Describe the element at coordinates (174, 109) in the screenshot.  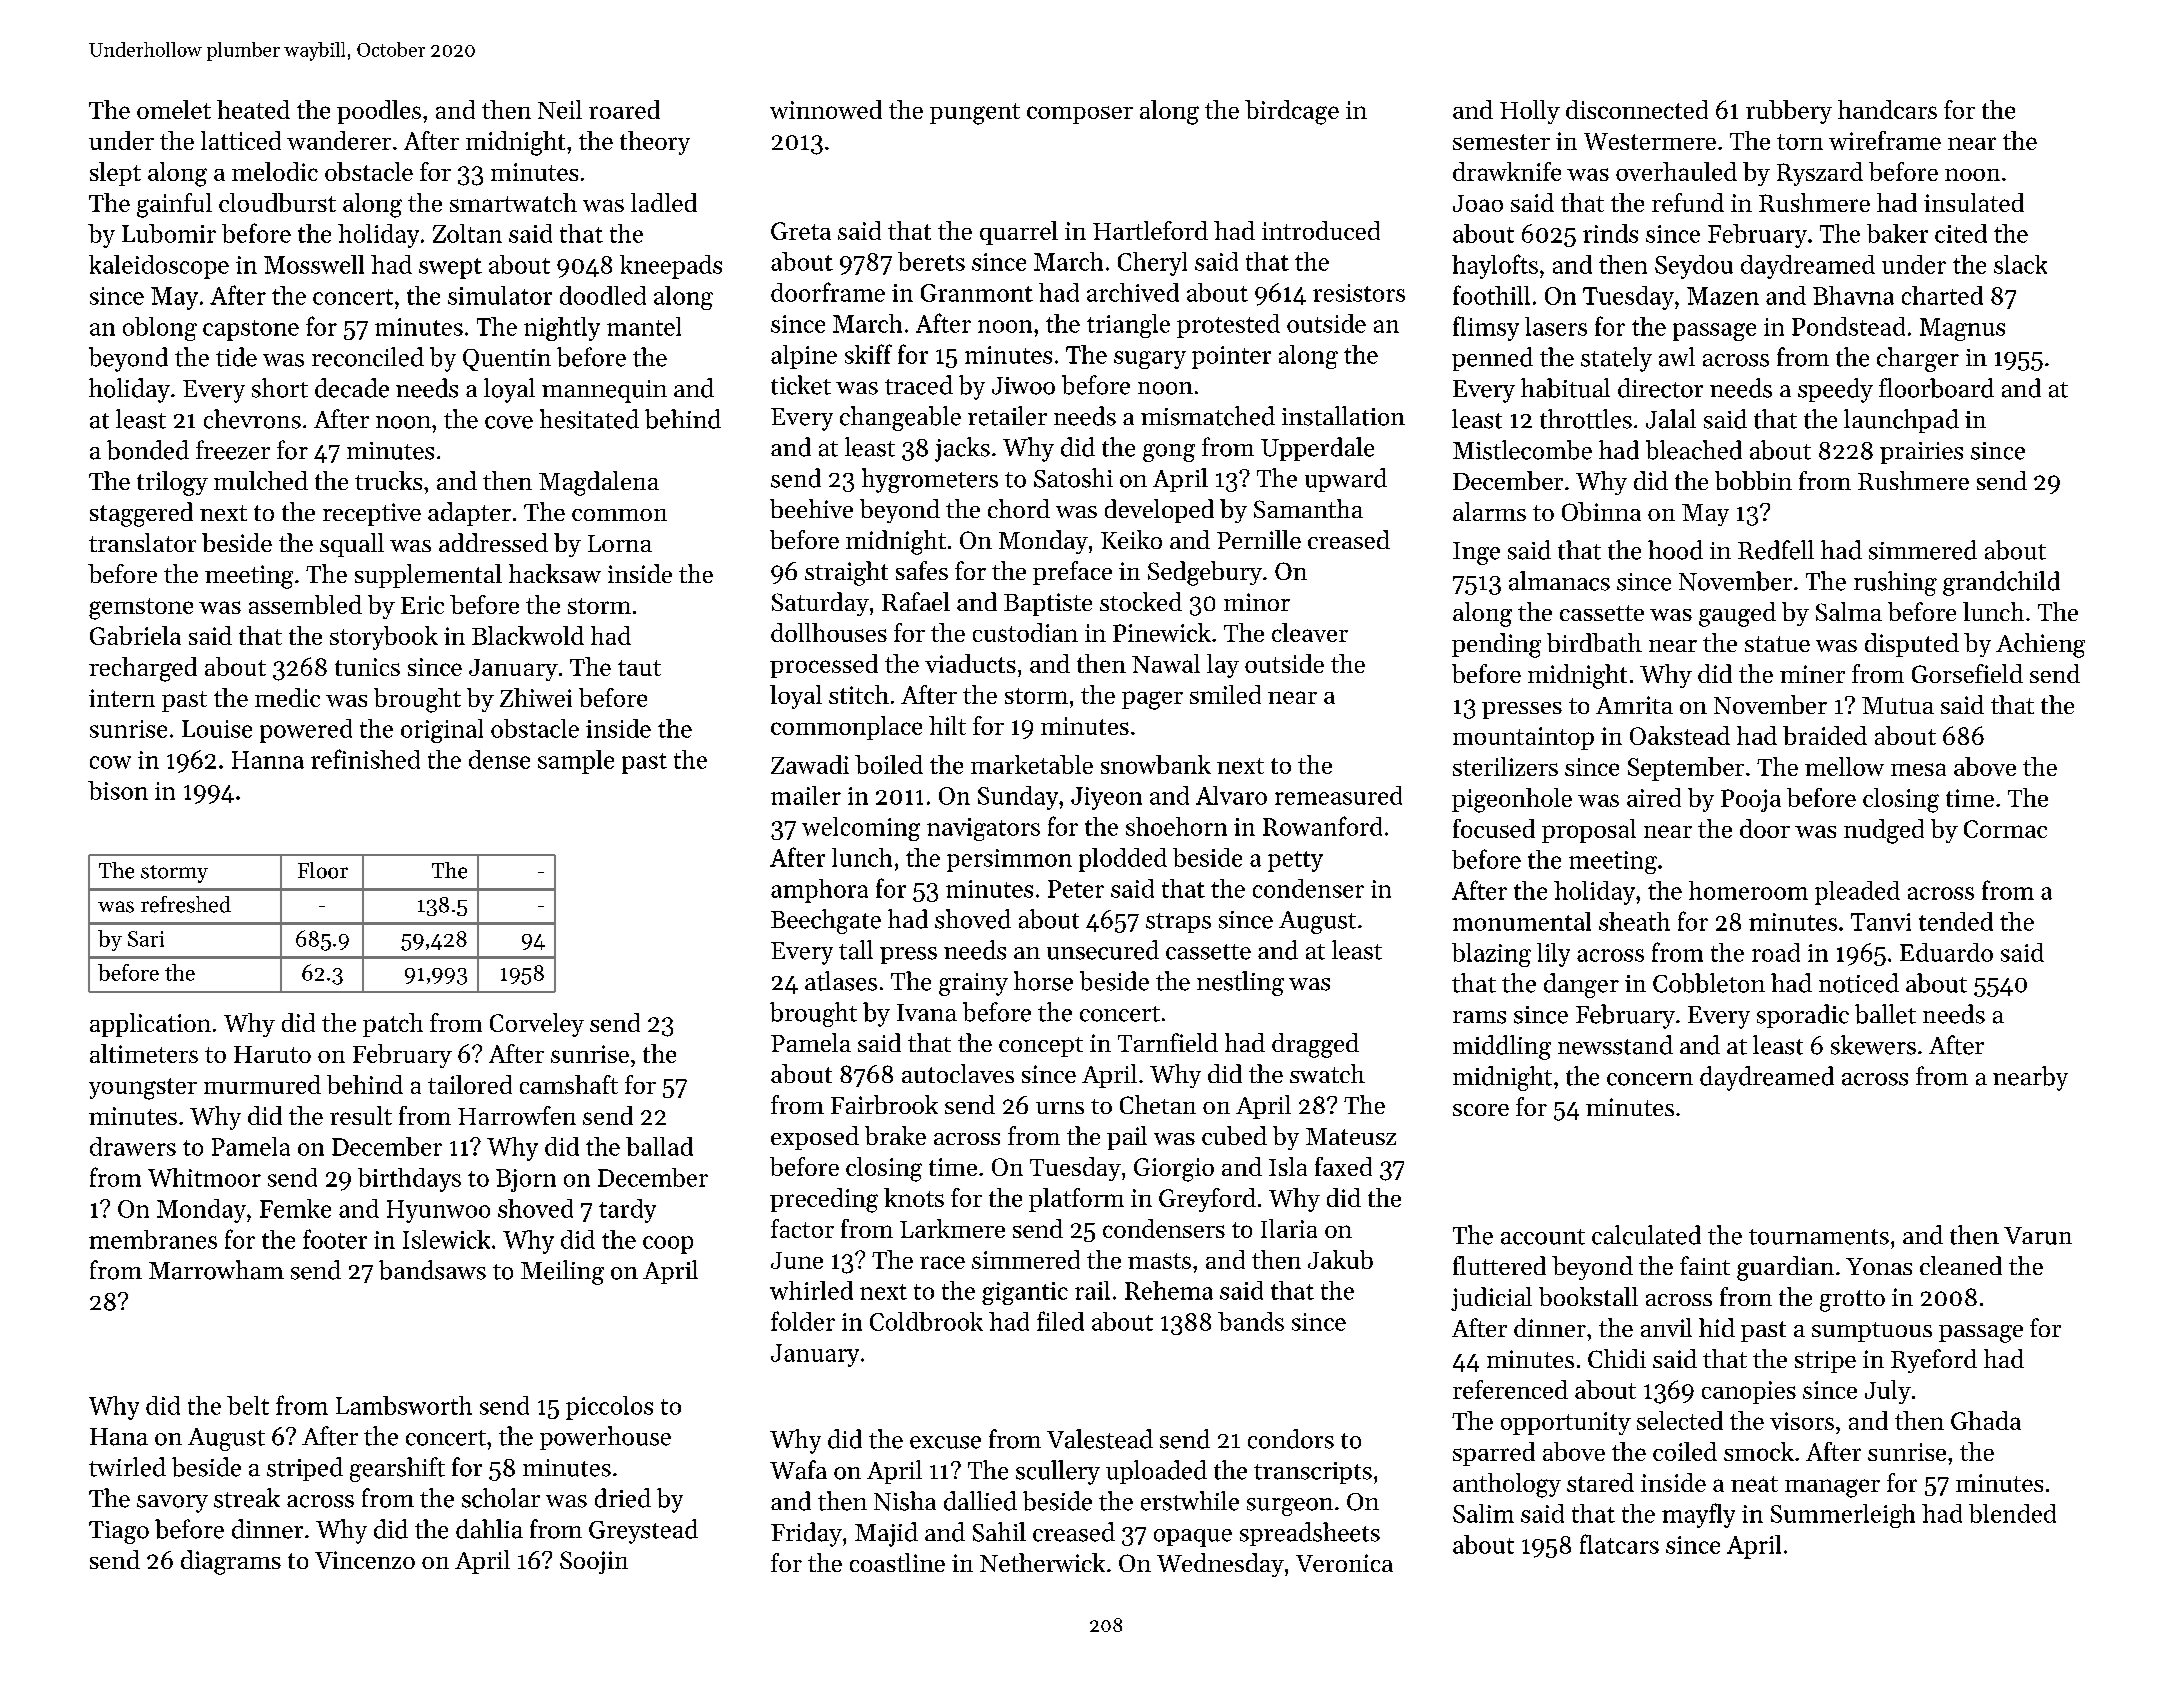
I see `omelet` at that location.
